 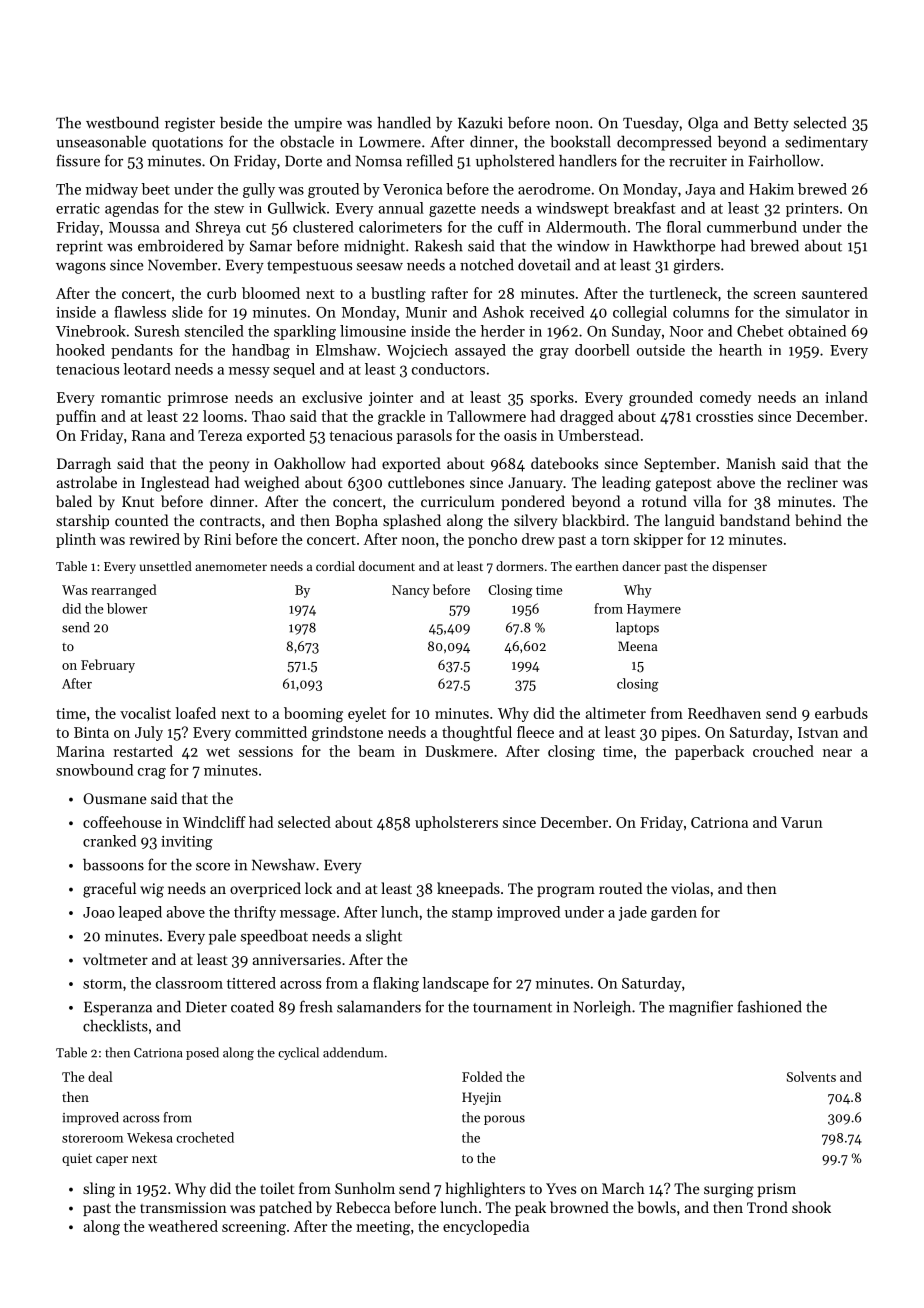 What do you see at coordinates (401, 418) in the image?
I see `grackle` at bounding box center [401, 418].
